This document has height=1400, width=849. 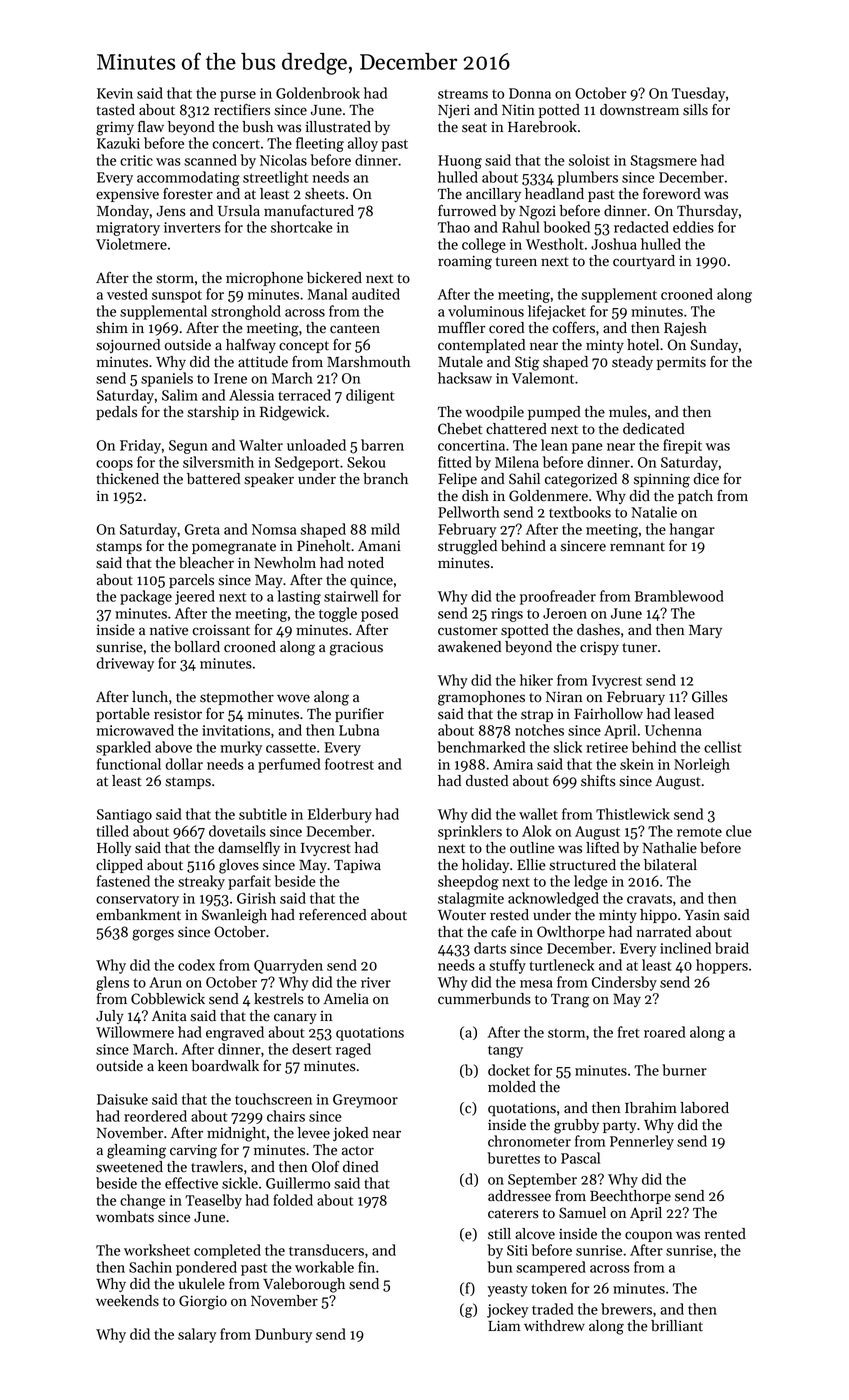 What do you see at coordinates (197, 1335) in the document?
I see `salary` at bounding box center [197, 1335].
